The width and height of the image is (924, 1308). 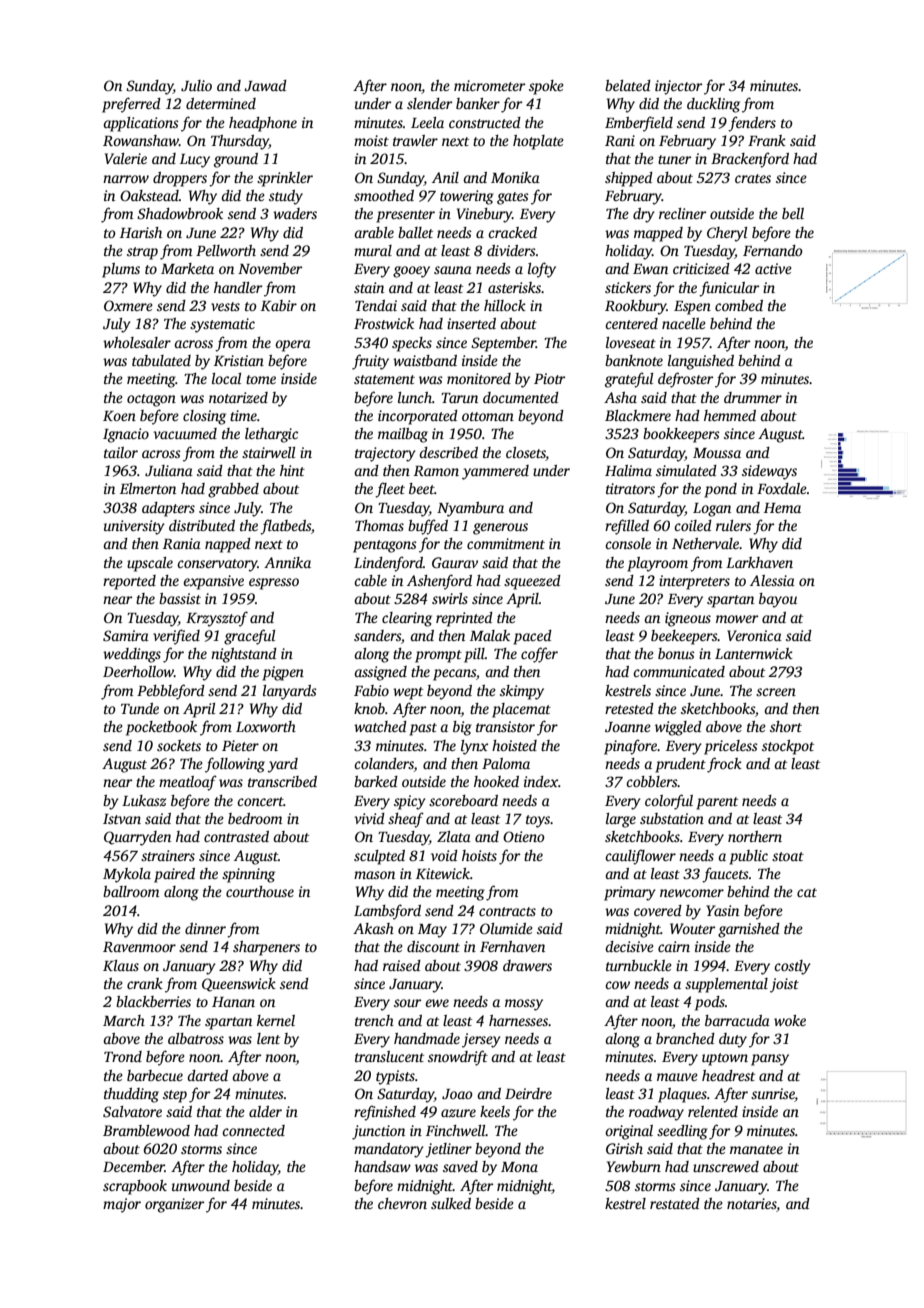 What do you see at coordinates (168, 509) in the image?
I see `adapters` at bounding box center [168, 509].
